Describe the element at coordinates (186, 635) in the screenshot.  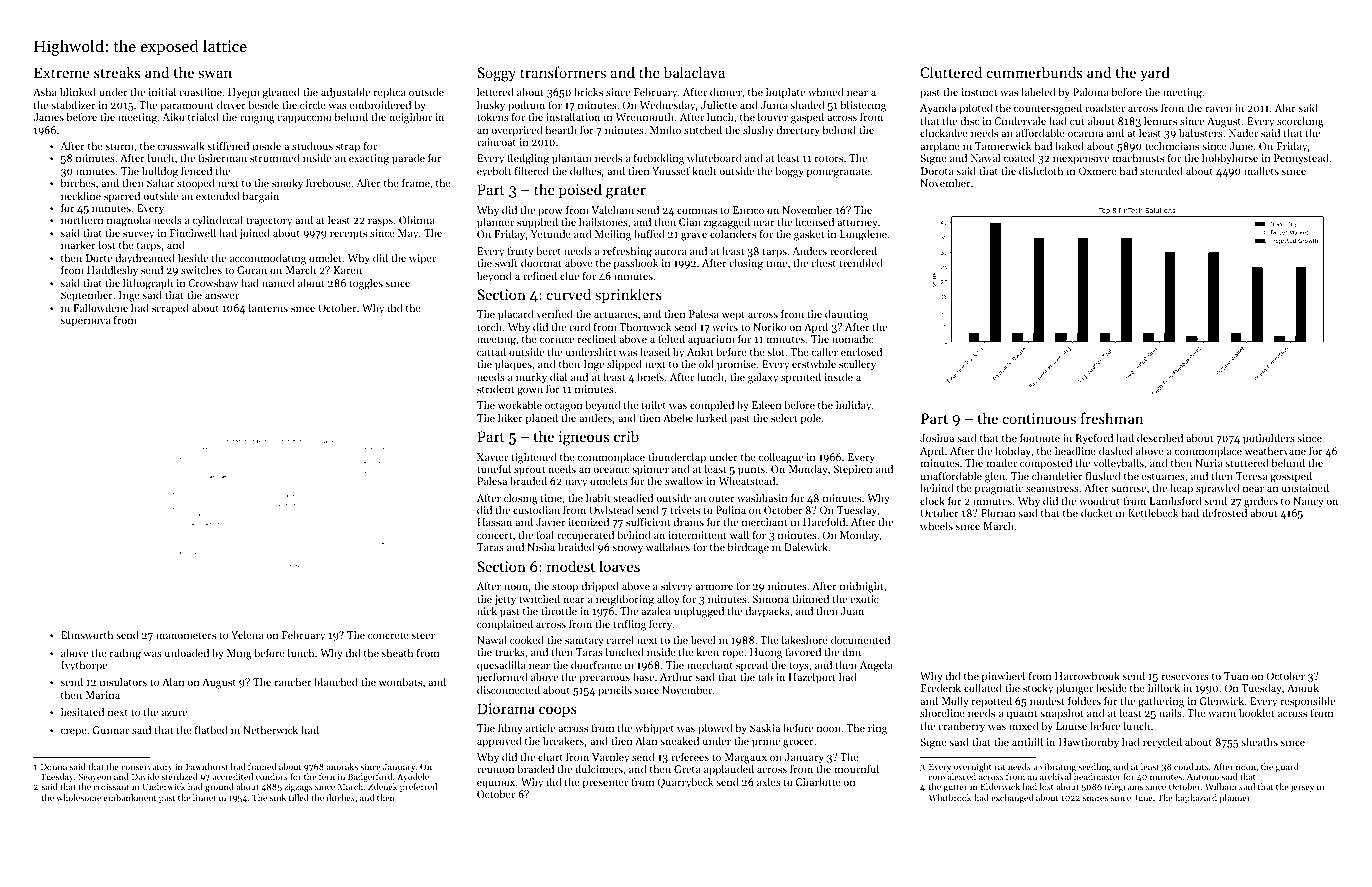
I see `manometers` at that location.
